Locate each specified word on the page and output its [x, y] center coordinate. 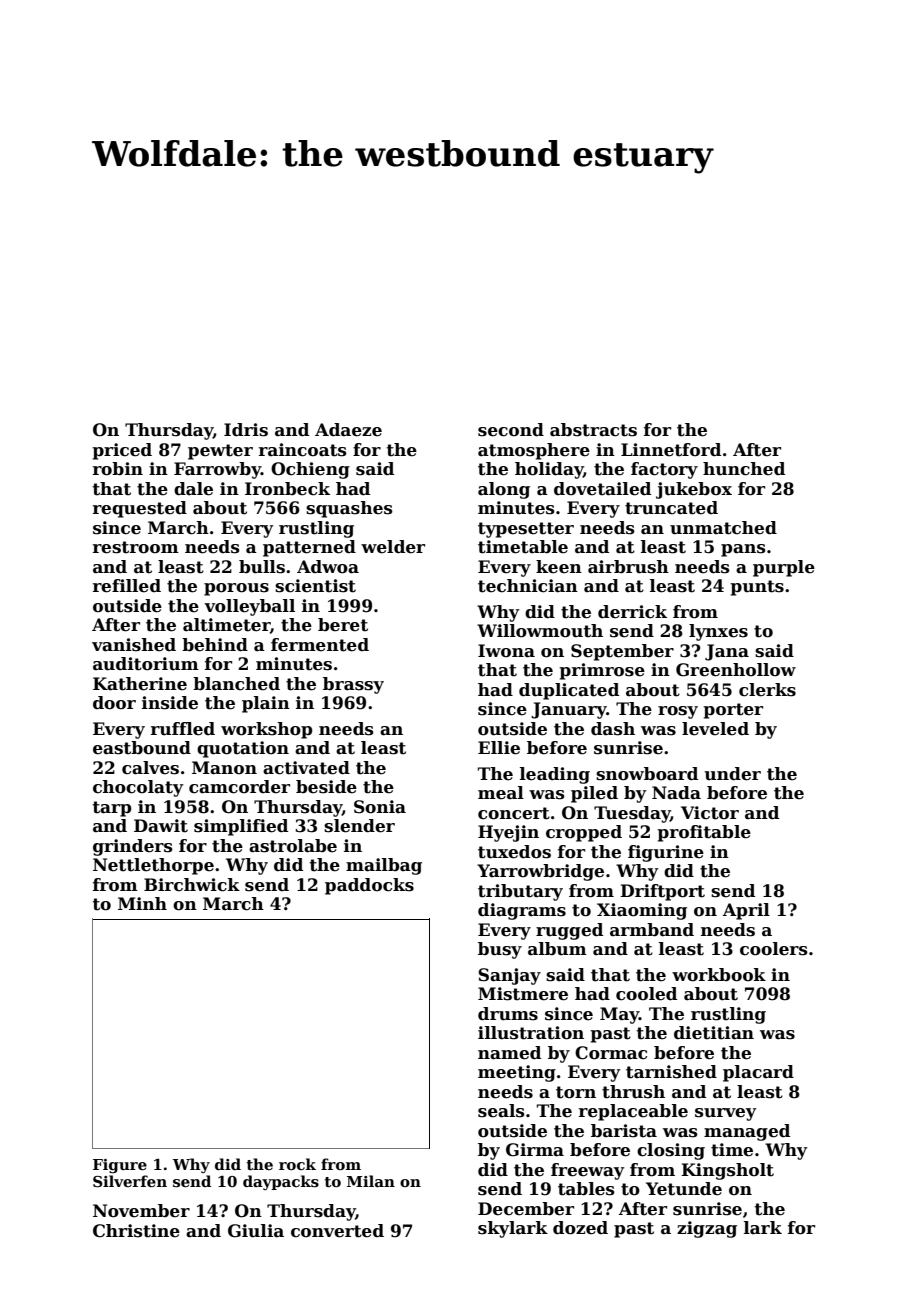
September [622, 652]
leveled [715, 729]
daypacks [281, 1182]
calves [150, 768]
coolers [774, 949]
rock [297, 1164]
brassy [353, 685]
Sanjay [509, 976]
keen [559, 567]
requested [140, 509]
